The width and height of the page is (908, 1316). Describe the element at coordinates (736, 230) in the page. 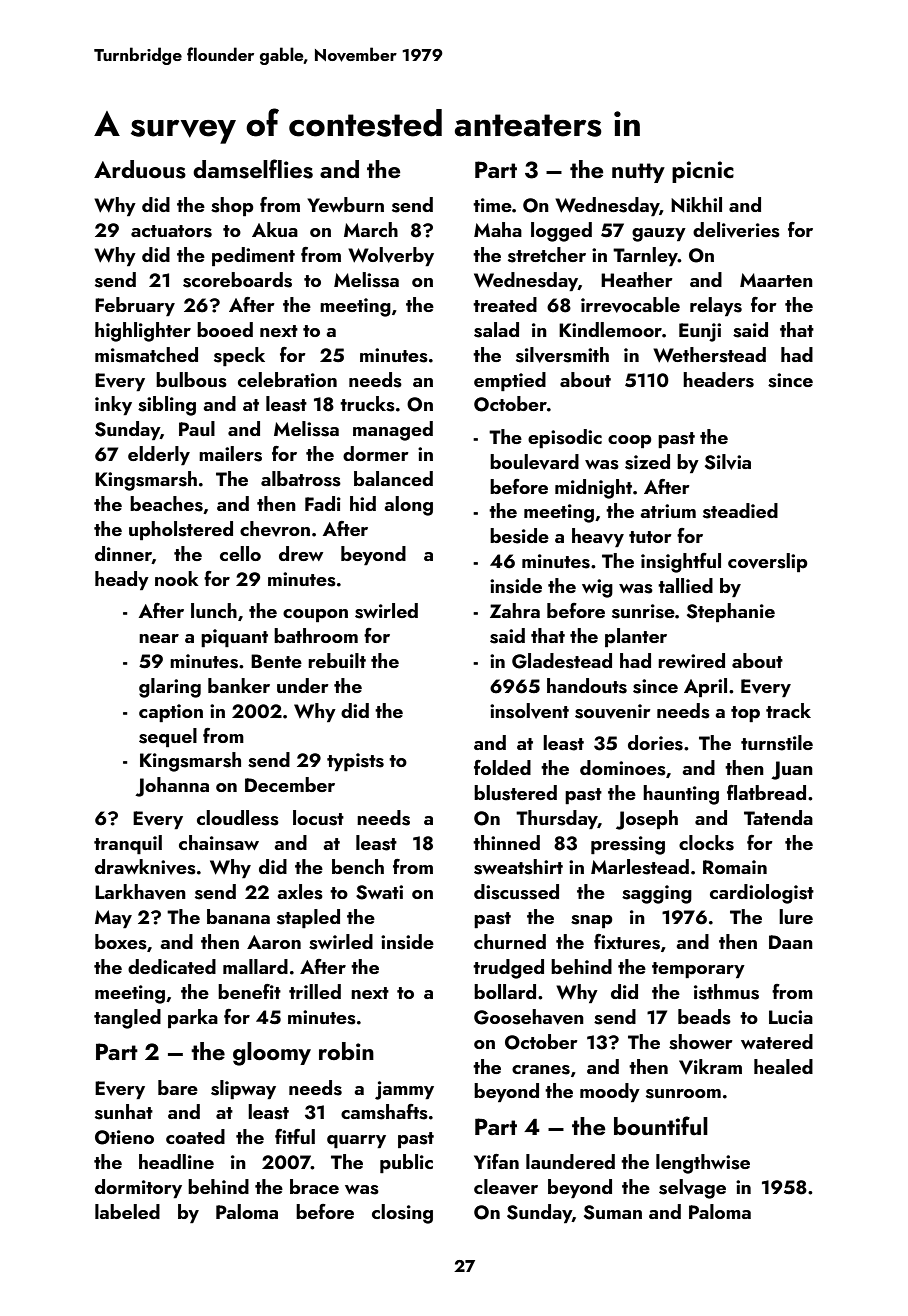

I see `deliveries` at that location.
